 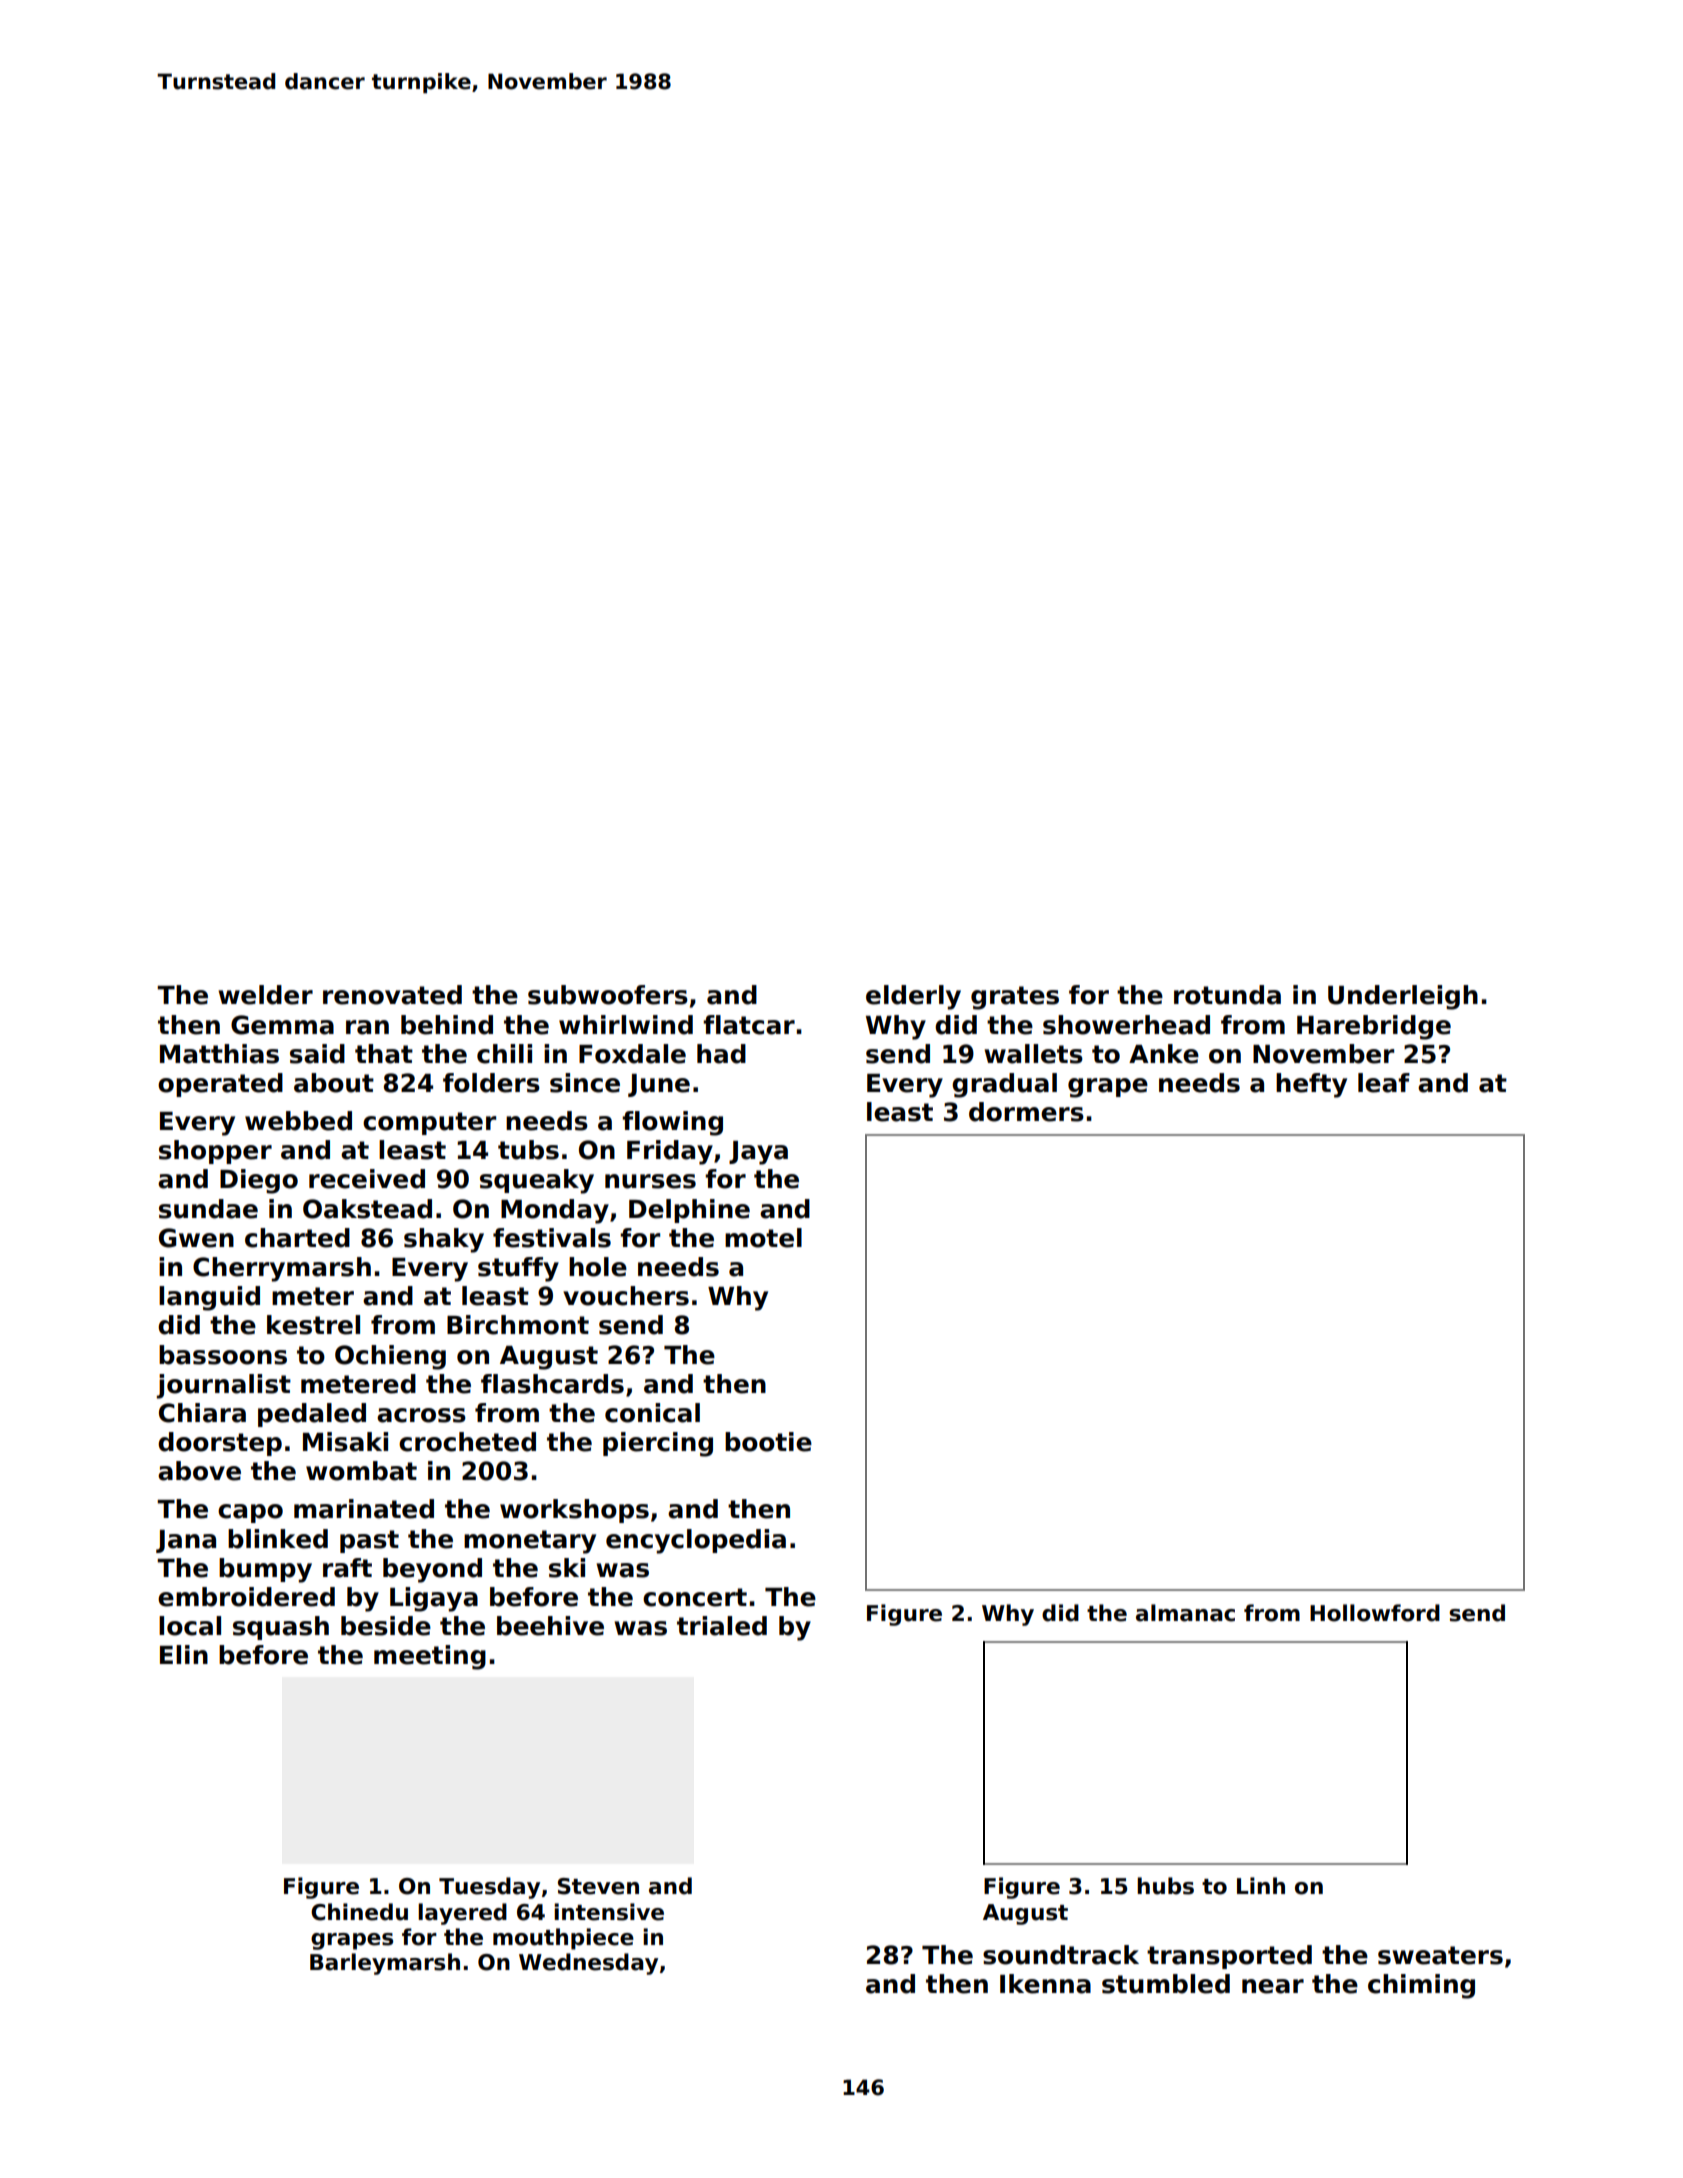 What do you see at coordinates (1261, 1885) in the screenshot?
I see `Linh` at bounding box center [1261, 1885].
